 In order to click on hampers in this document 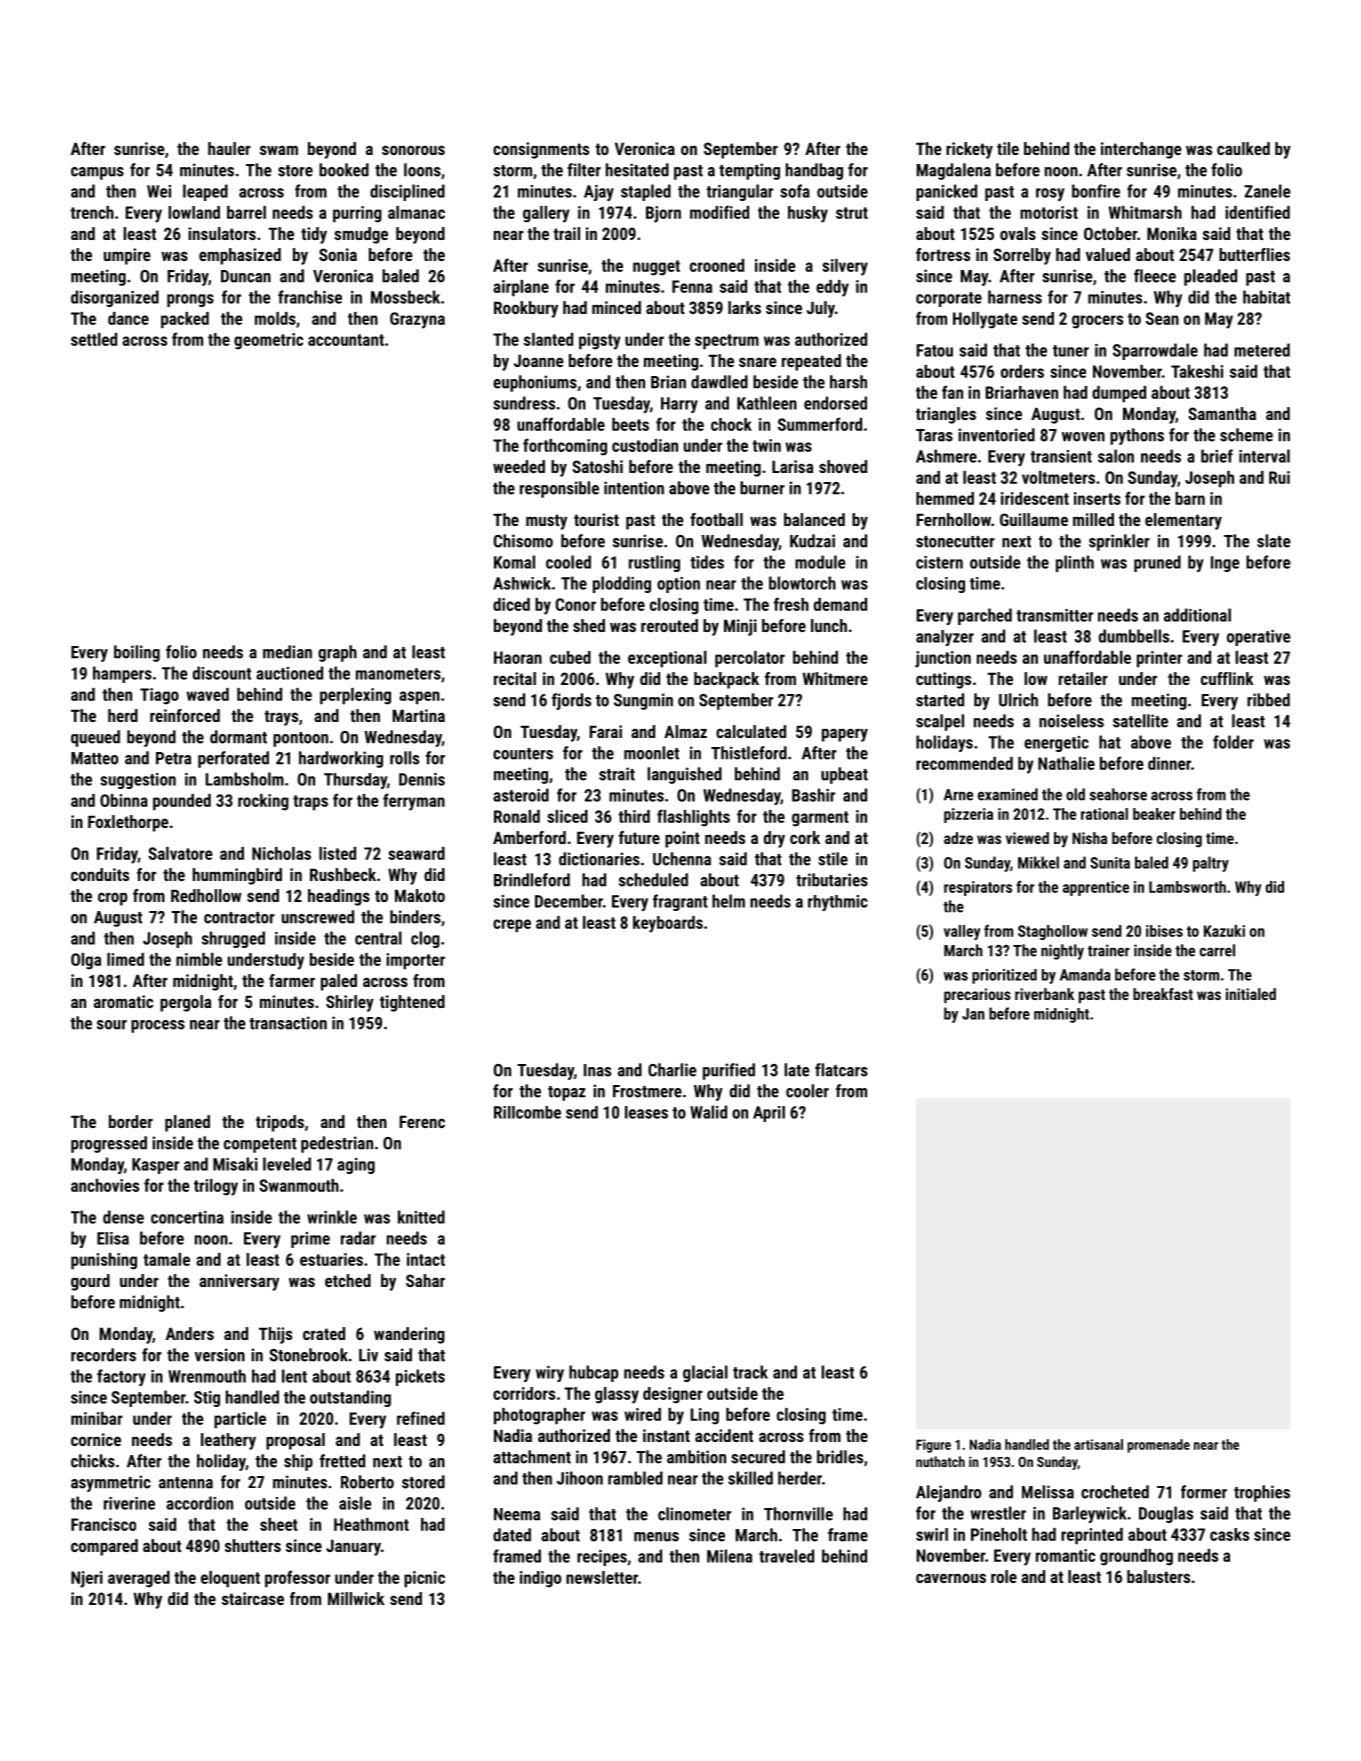, I will do `click(122, 674)`.
